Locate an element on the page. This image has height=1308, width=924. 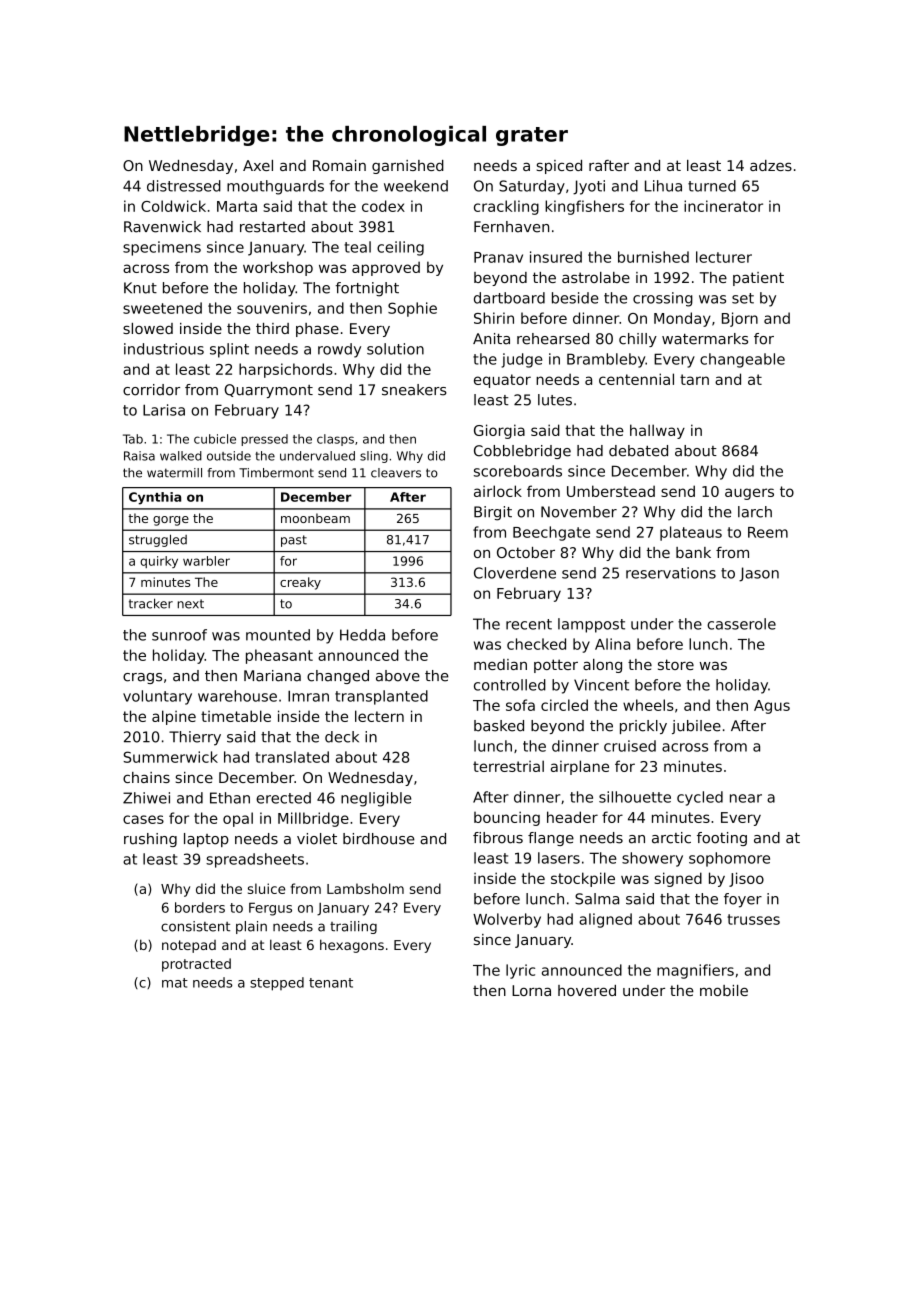
Marta is located at coordinates (237, 206).
